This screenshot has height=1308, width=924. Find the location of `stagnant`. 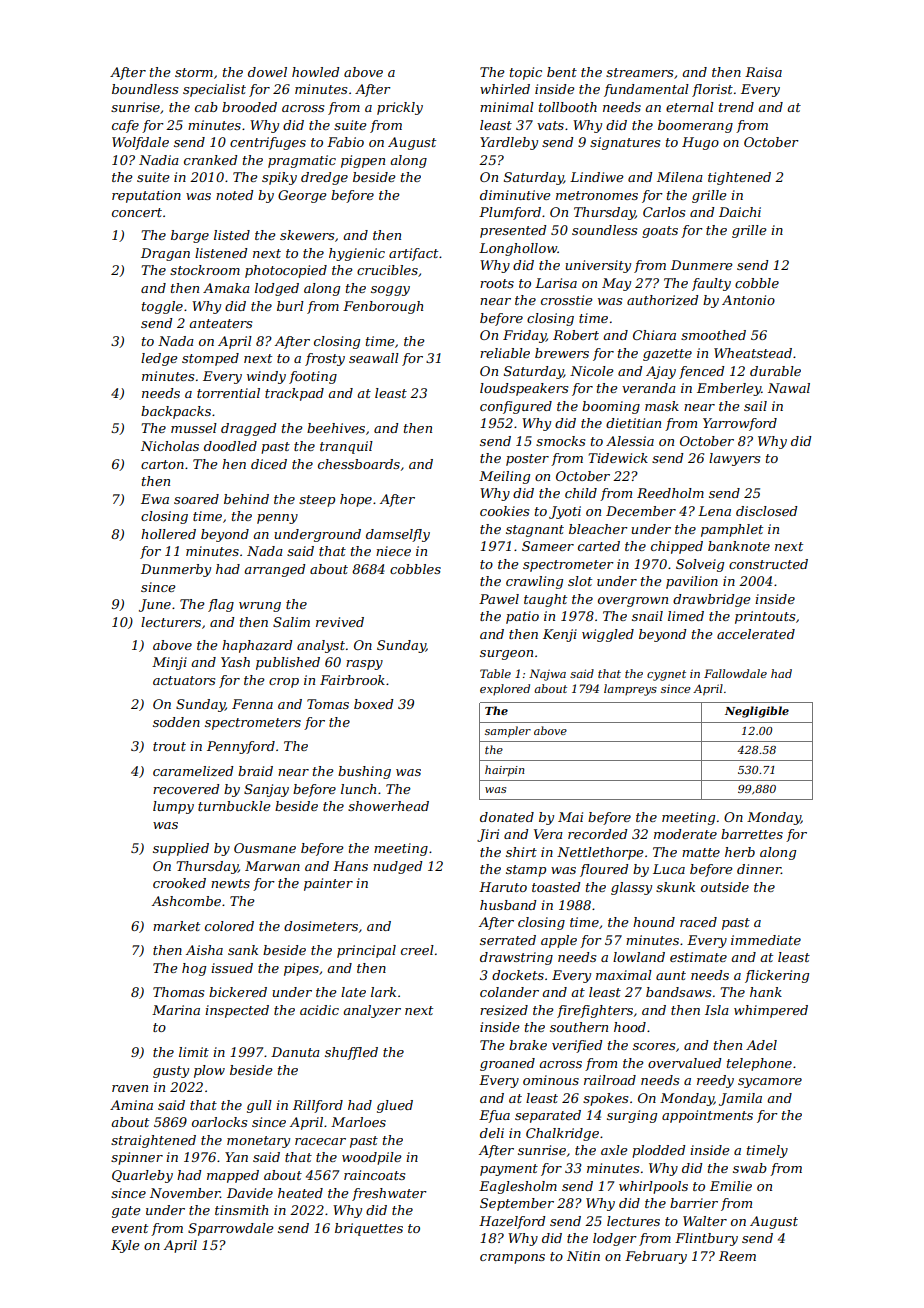

stagnant is located at coordinates (535, 531).
